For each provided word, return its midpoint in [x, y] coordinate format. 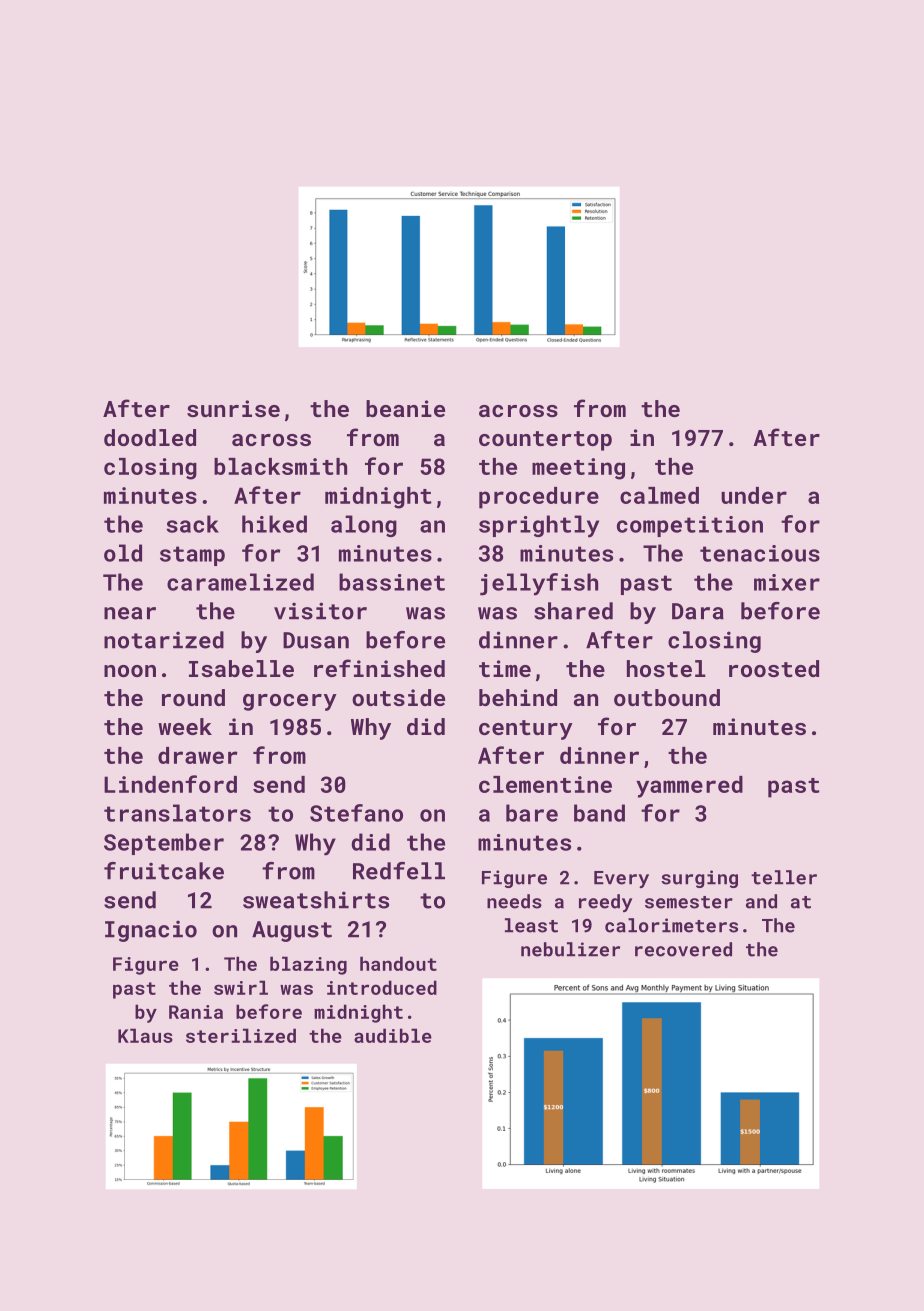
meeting [578, 469]
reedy [605, 903]
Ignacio [151, 931]
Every [621, 879]
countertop [545, 441]
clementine [545, 784]
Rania [196, 1012]
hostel [666, 668]
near [130, 613]
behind [518, 697]
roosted [774, 668]
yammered [689, 787]
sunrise [233, 408]
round [193, 697]
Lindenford [170, 784]
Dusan [316, 640]
